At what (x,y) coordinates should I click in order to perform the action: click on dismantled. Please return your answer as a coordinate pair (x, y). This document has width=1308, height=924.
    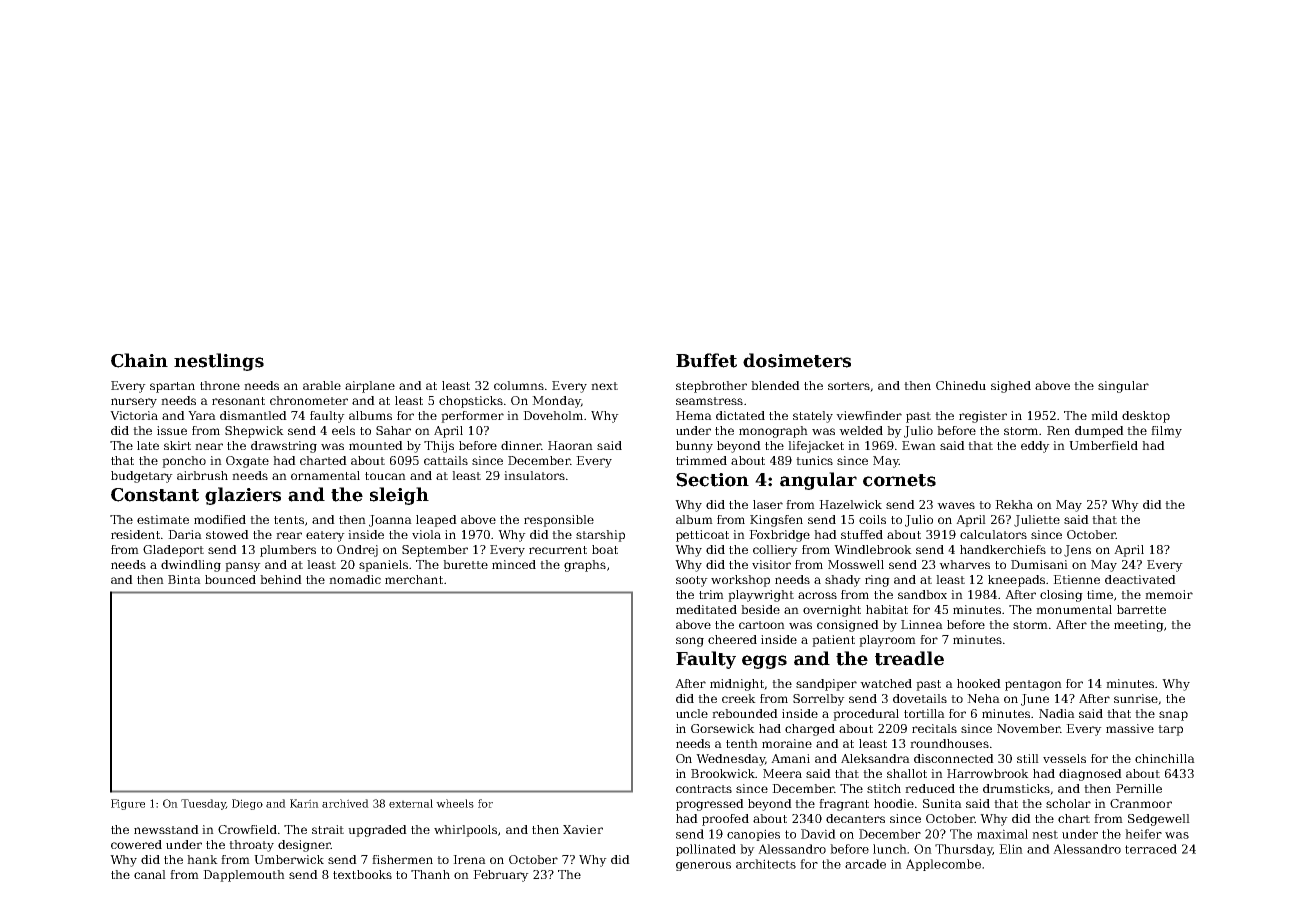
    Looking at the image, I should click on (253, 415).
